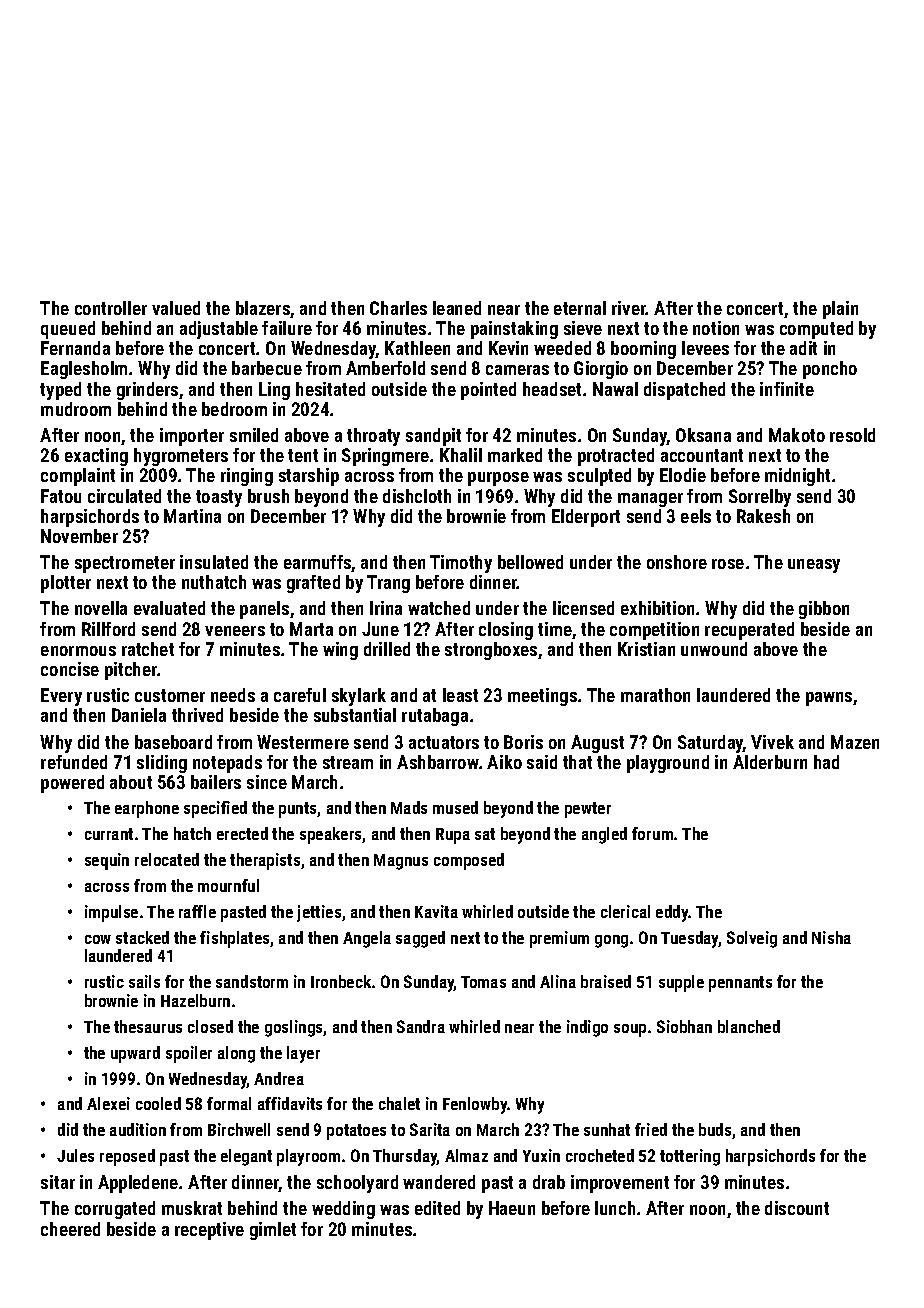 Image resolution: width=924 pixels, height=1308 pixels. I want to click on Makoto, so click(797, 435).
